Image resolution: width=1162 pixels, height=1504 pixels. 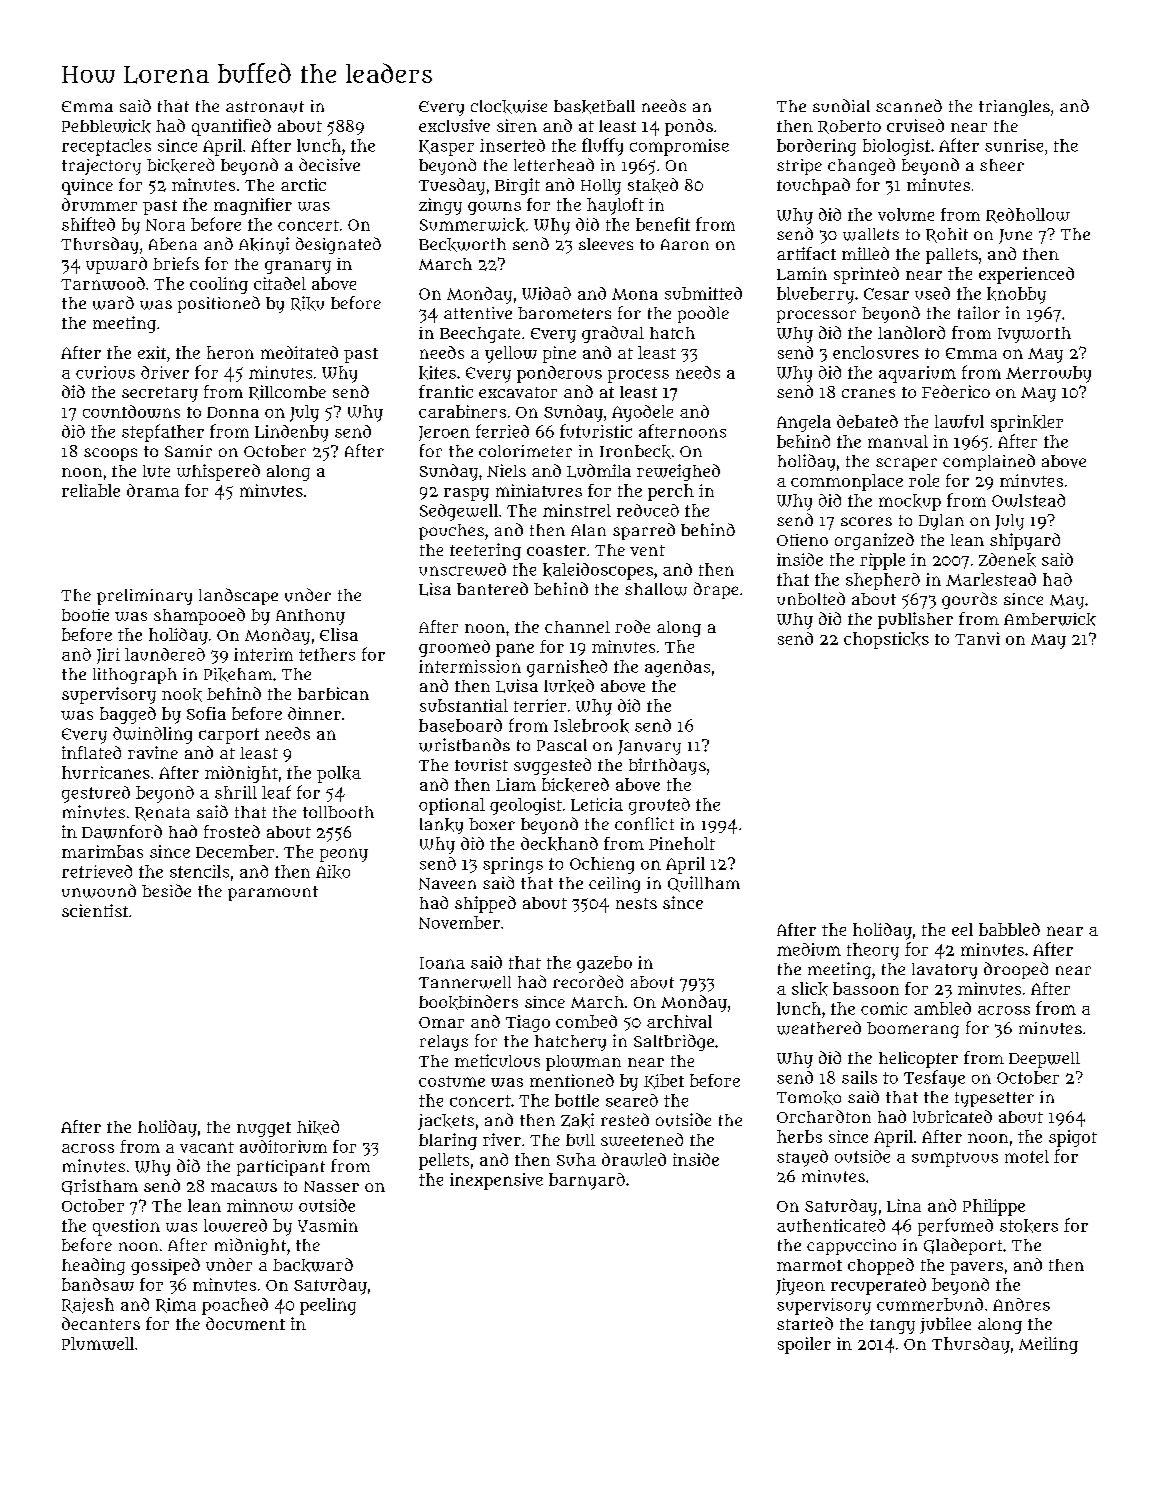 I want to click on theory, so click(x=873, y=951).
